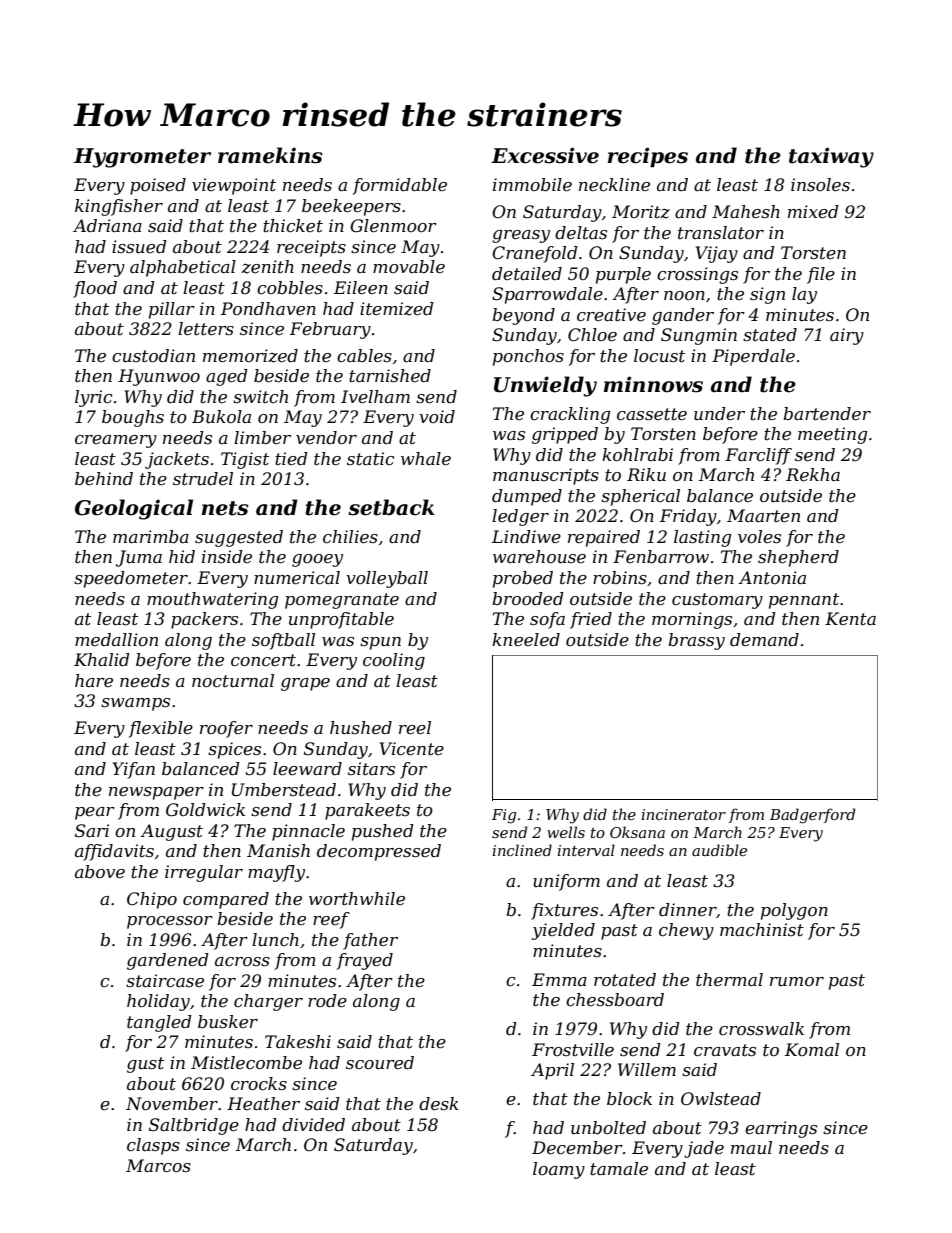 The width and height of the screenshot is (952, 1233). I want to click on loamy, so click(559, 1170).
